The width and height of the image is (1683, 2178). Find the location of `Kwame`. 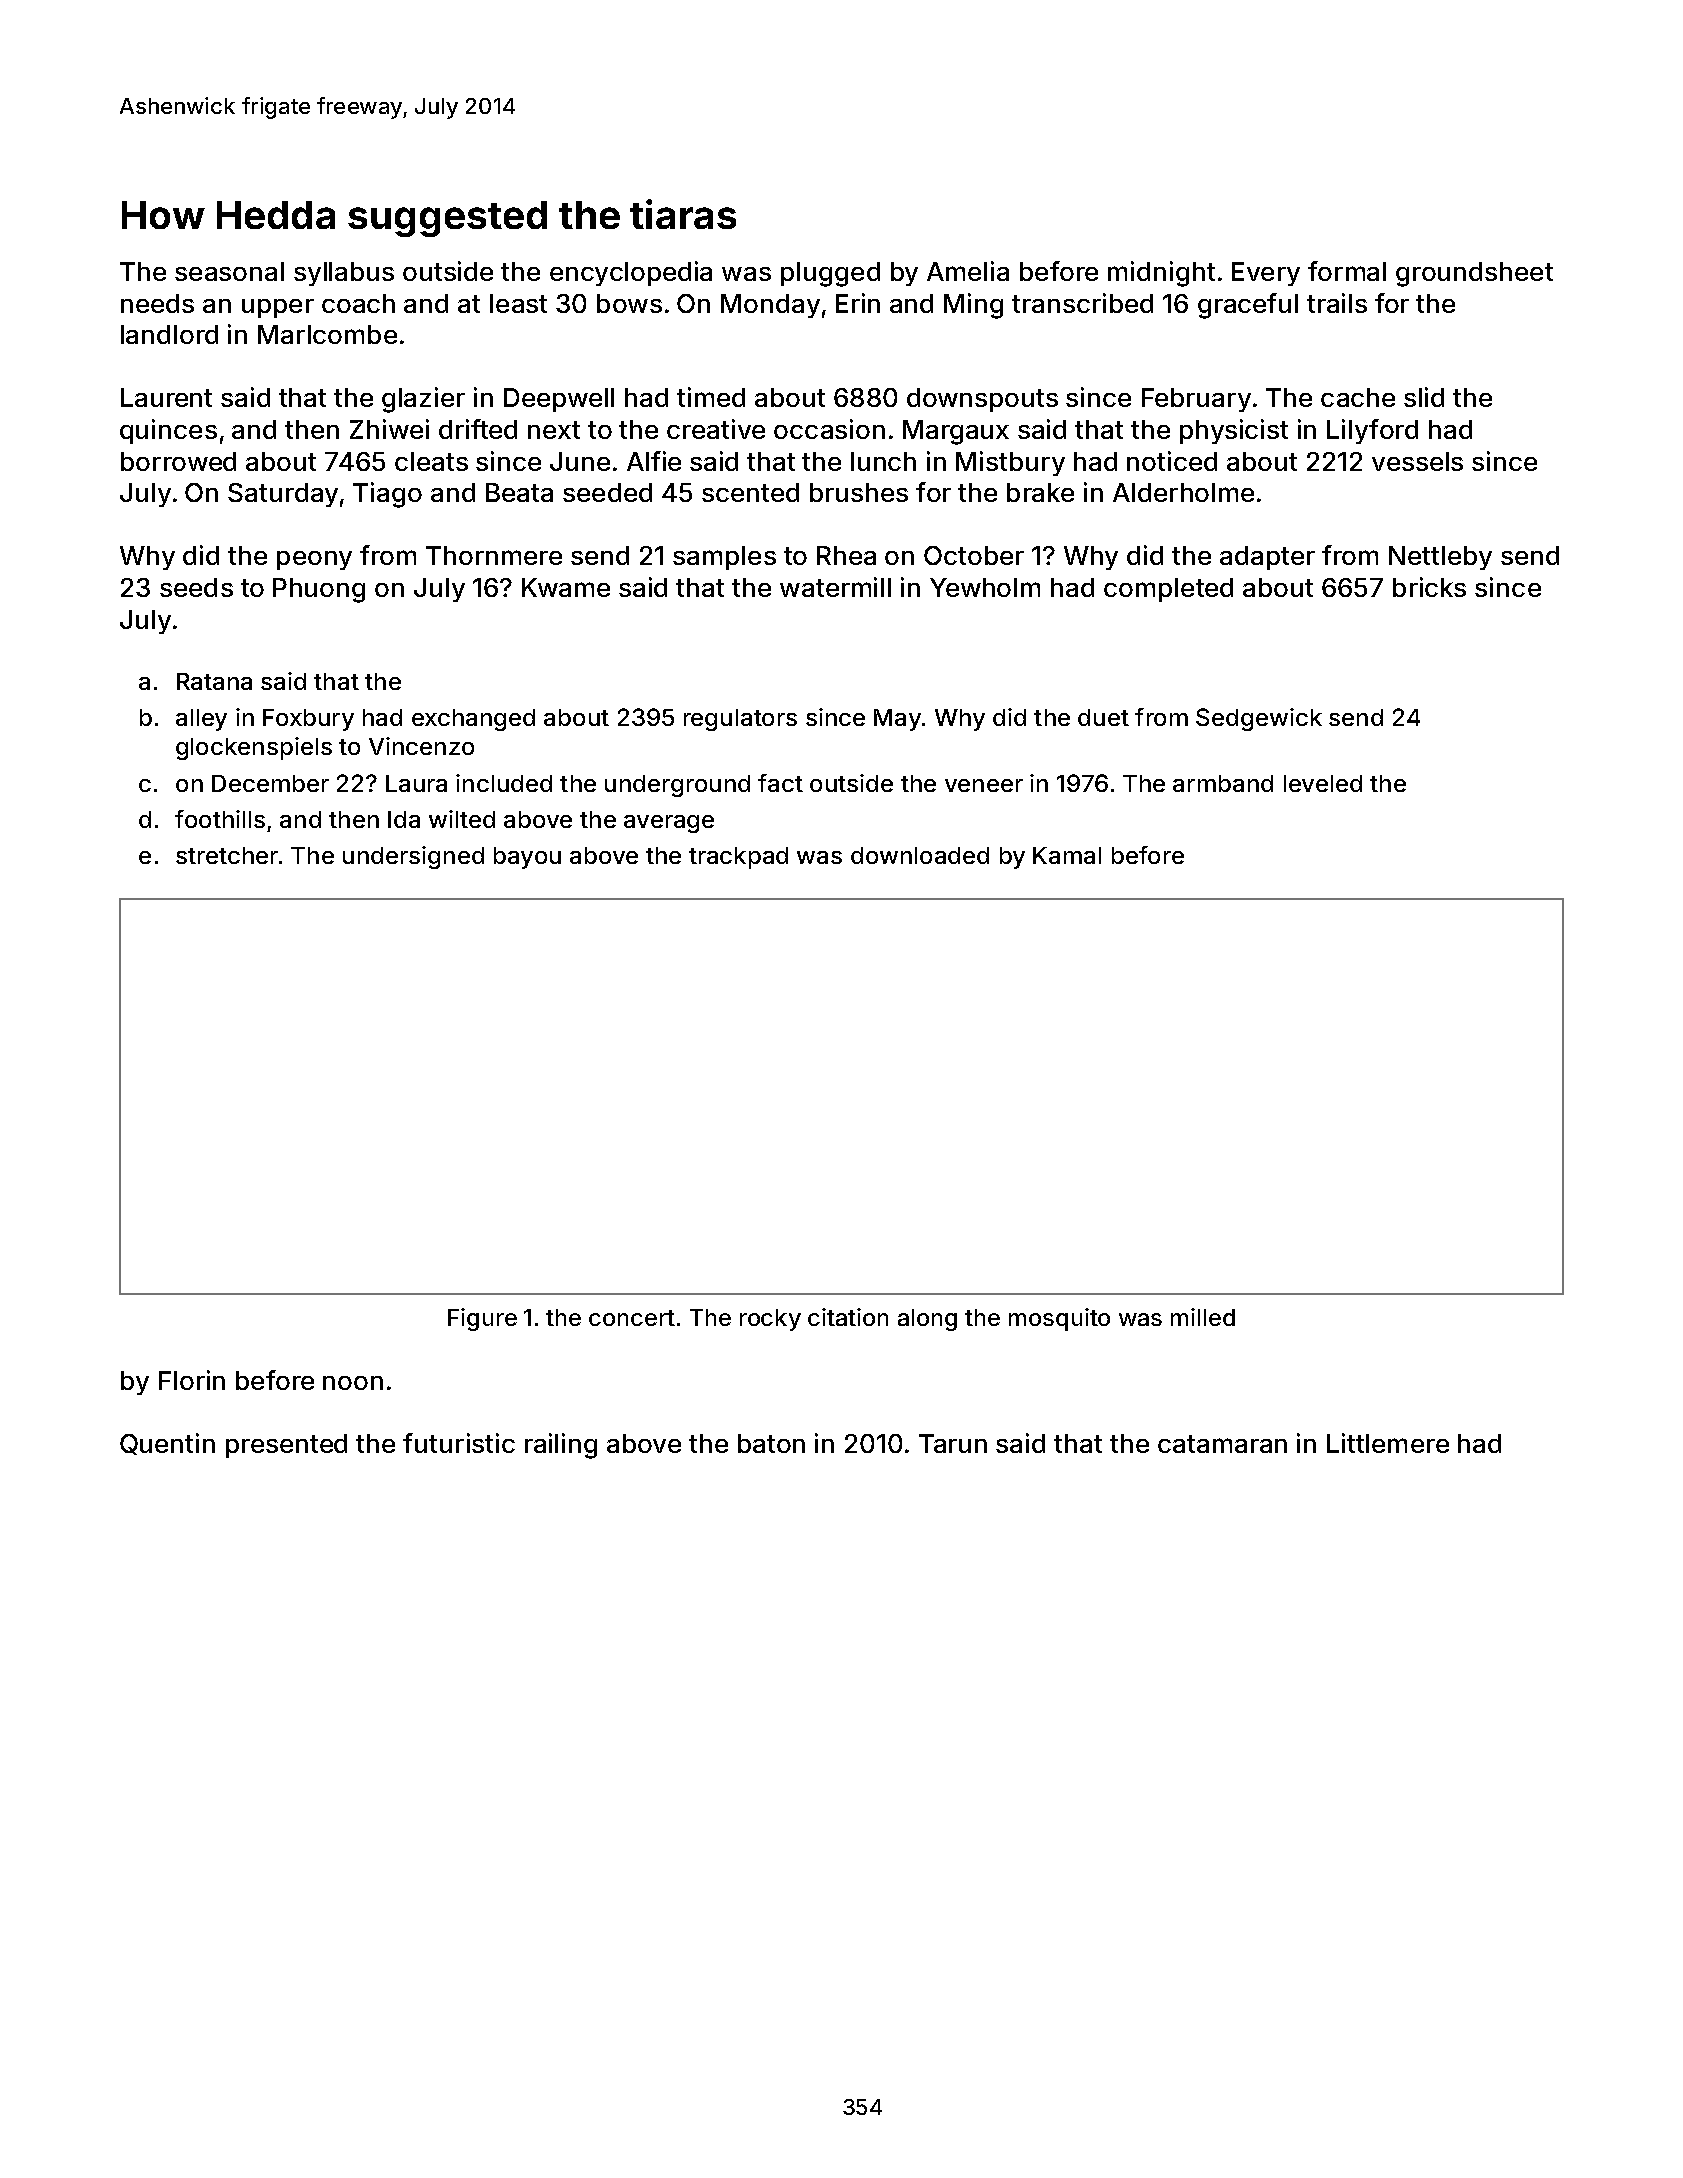

Kwame is located at coordinates (566, 587).
